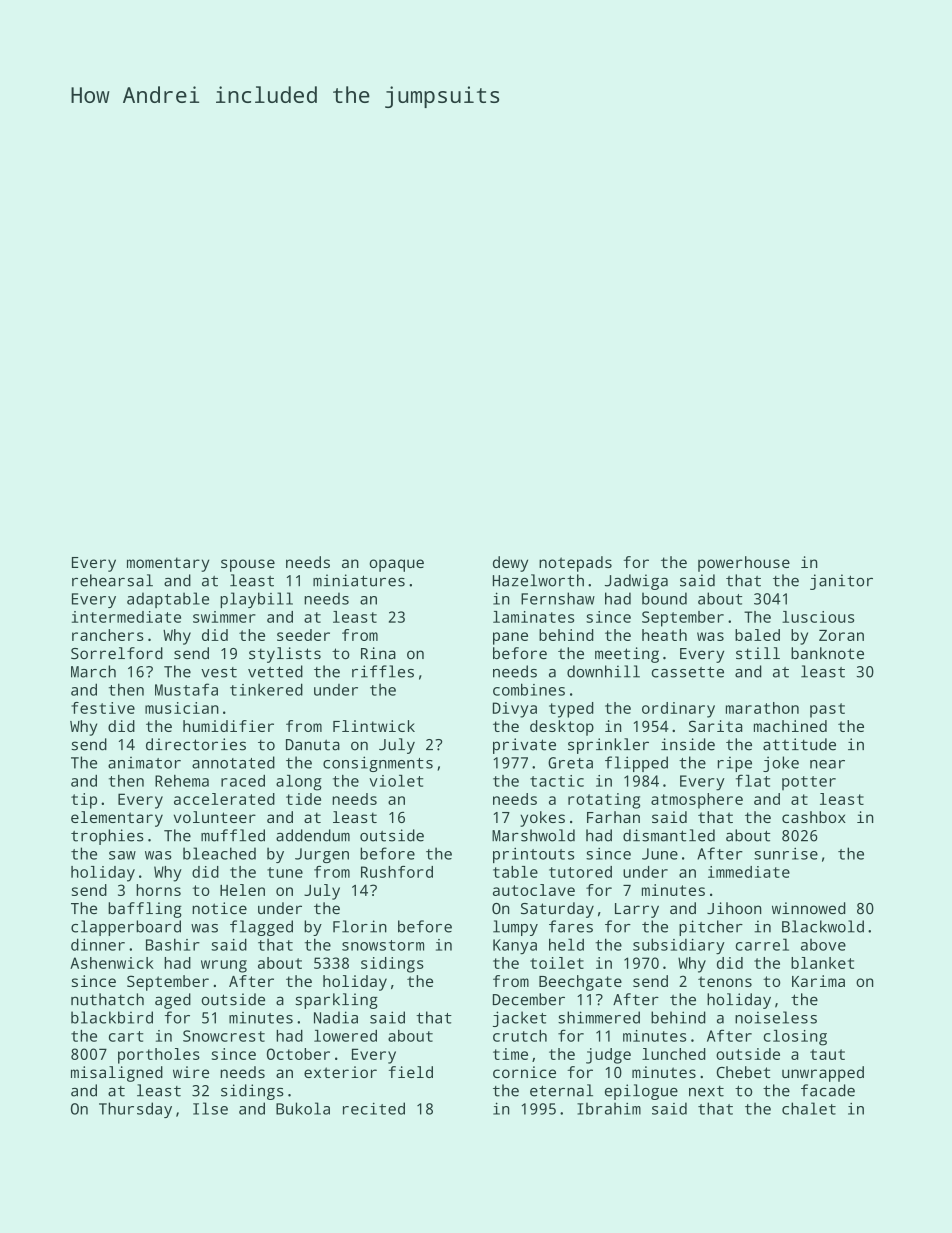 This screenshot has height=1233, width=952. What do you see at coordinates (359, 580) in the screenshot?
I see `miniatures` at bounding box center [359, 580].
